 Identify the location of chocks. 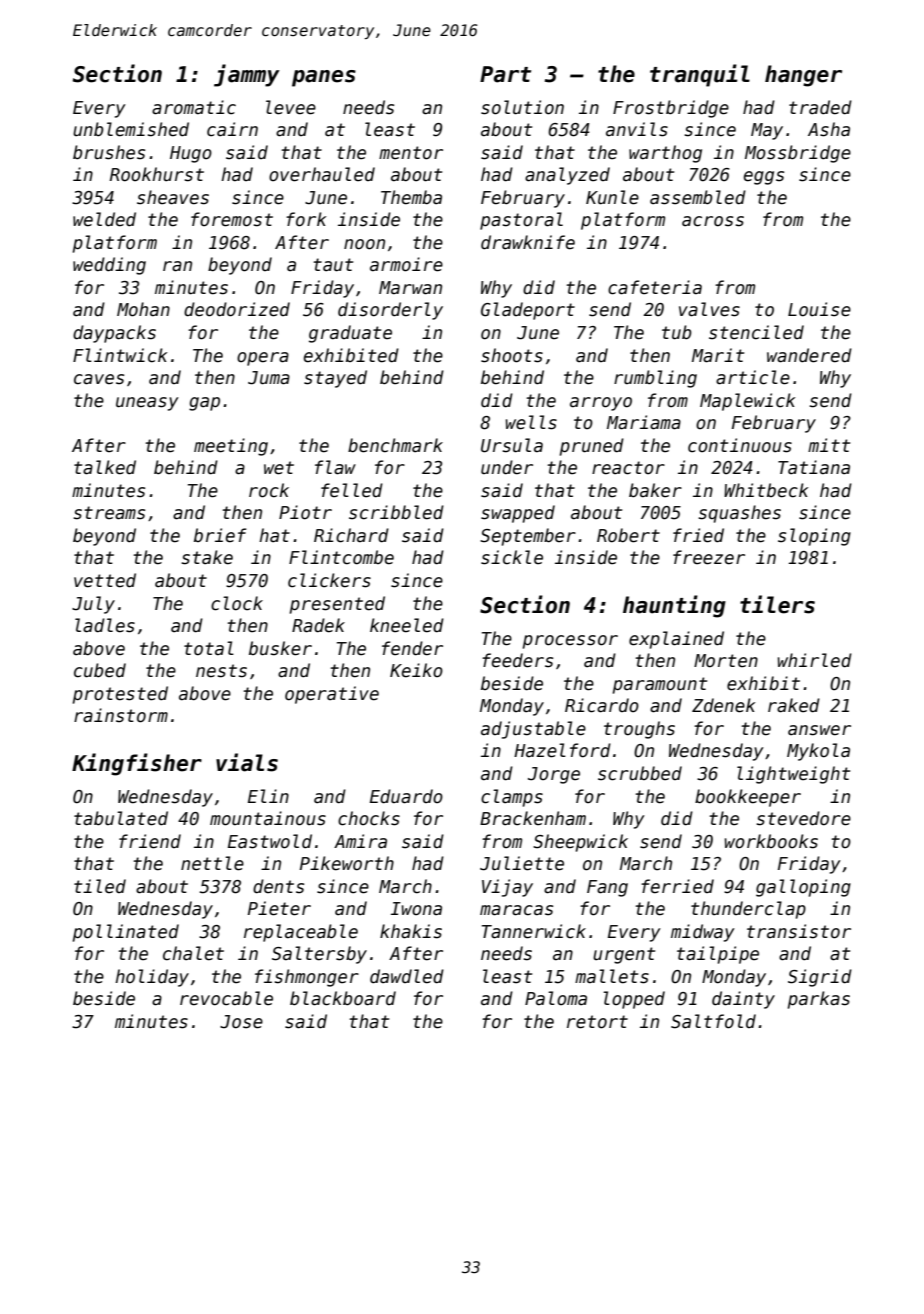
(369, 818).
